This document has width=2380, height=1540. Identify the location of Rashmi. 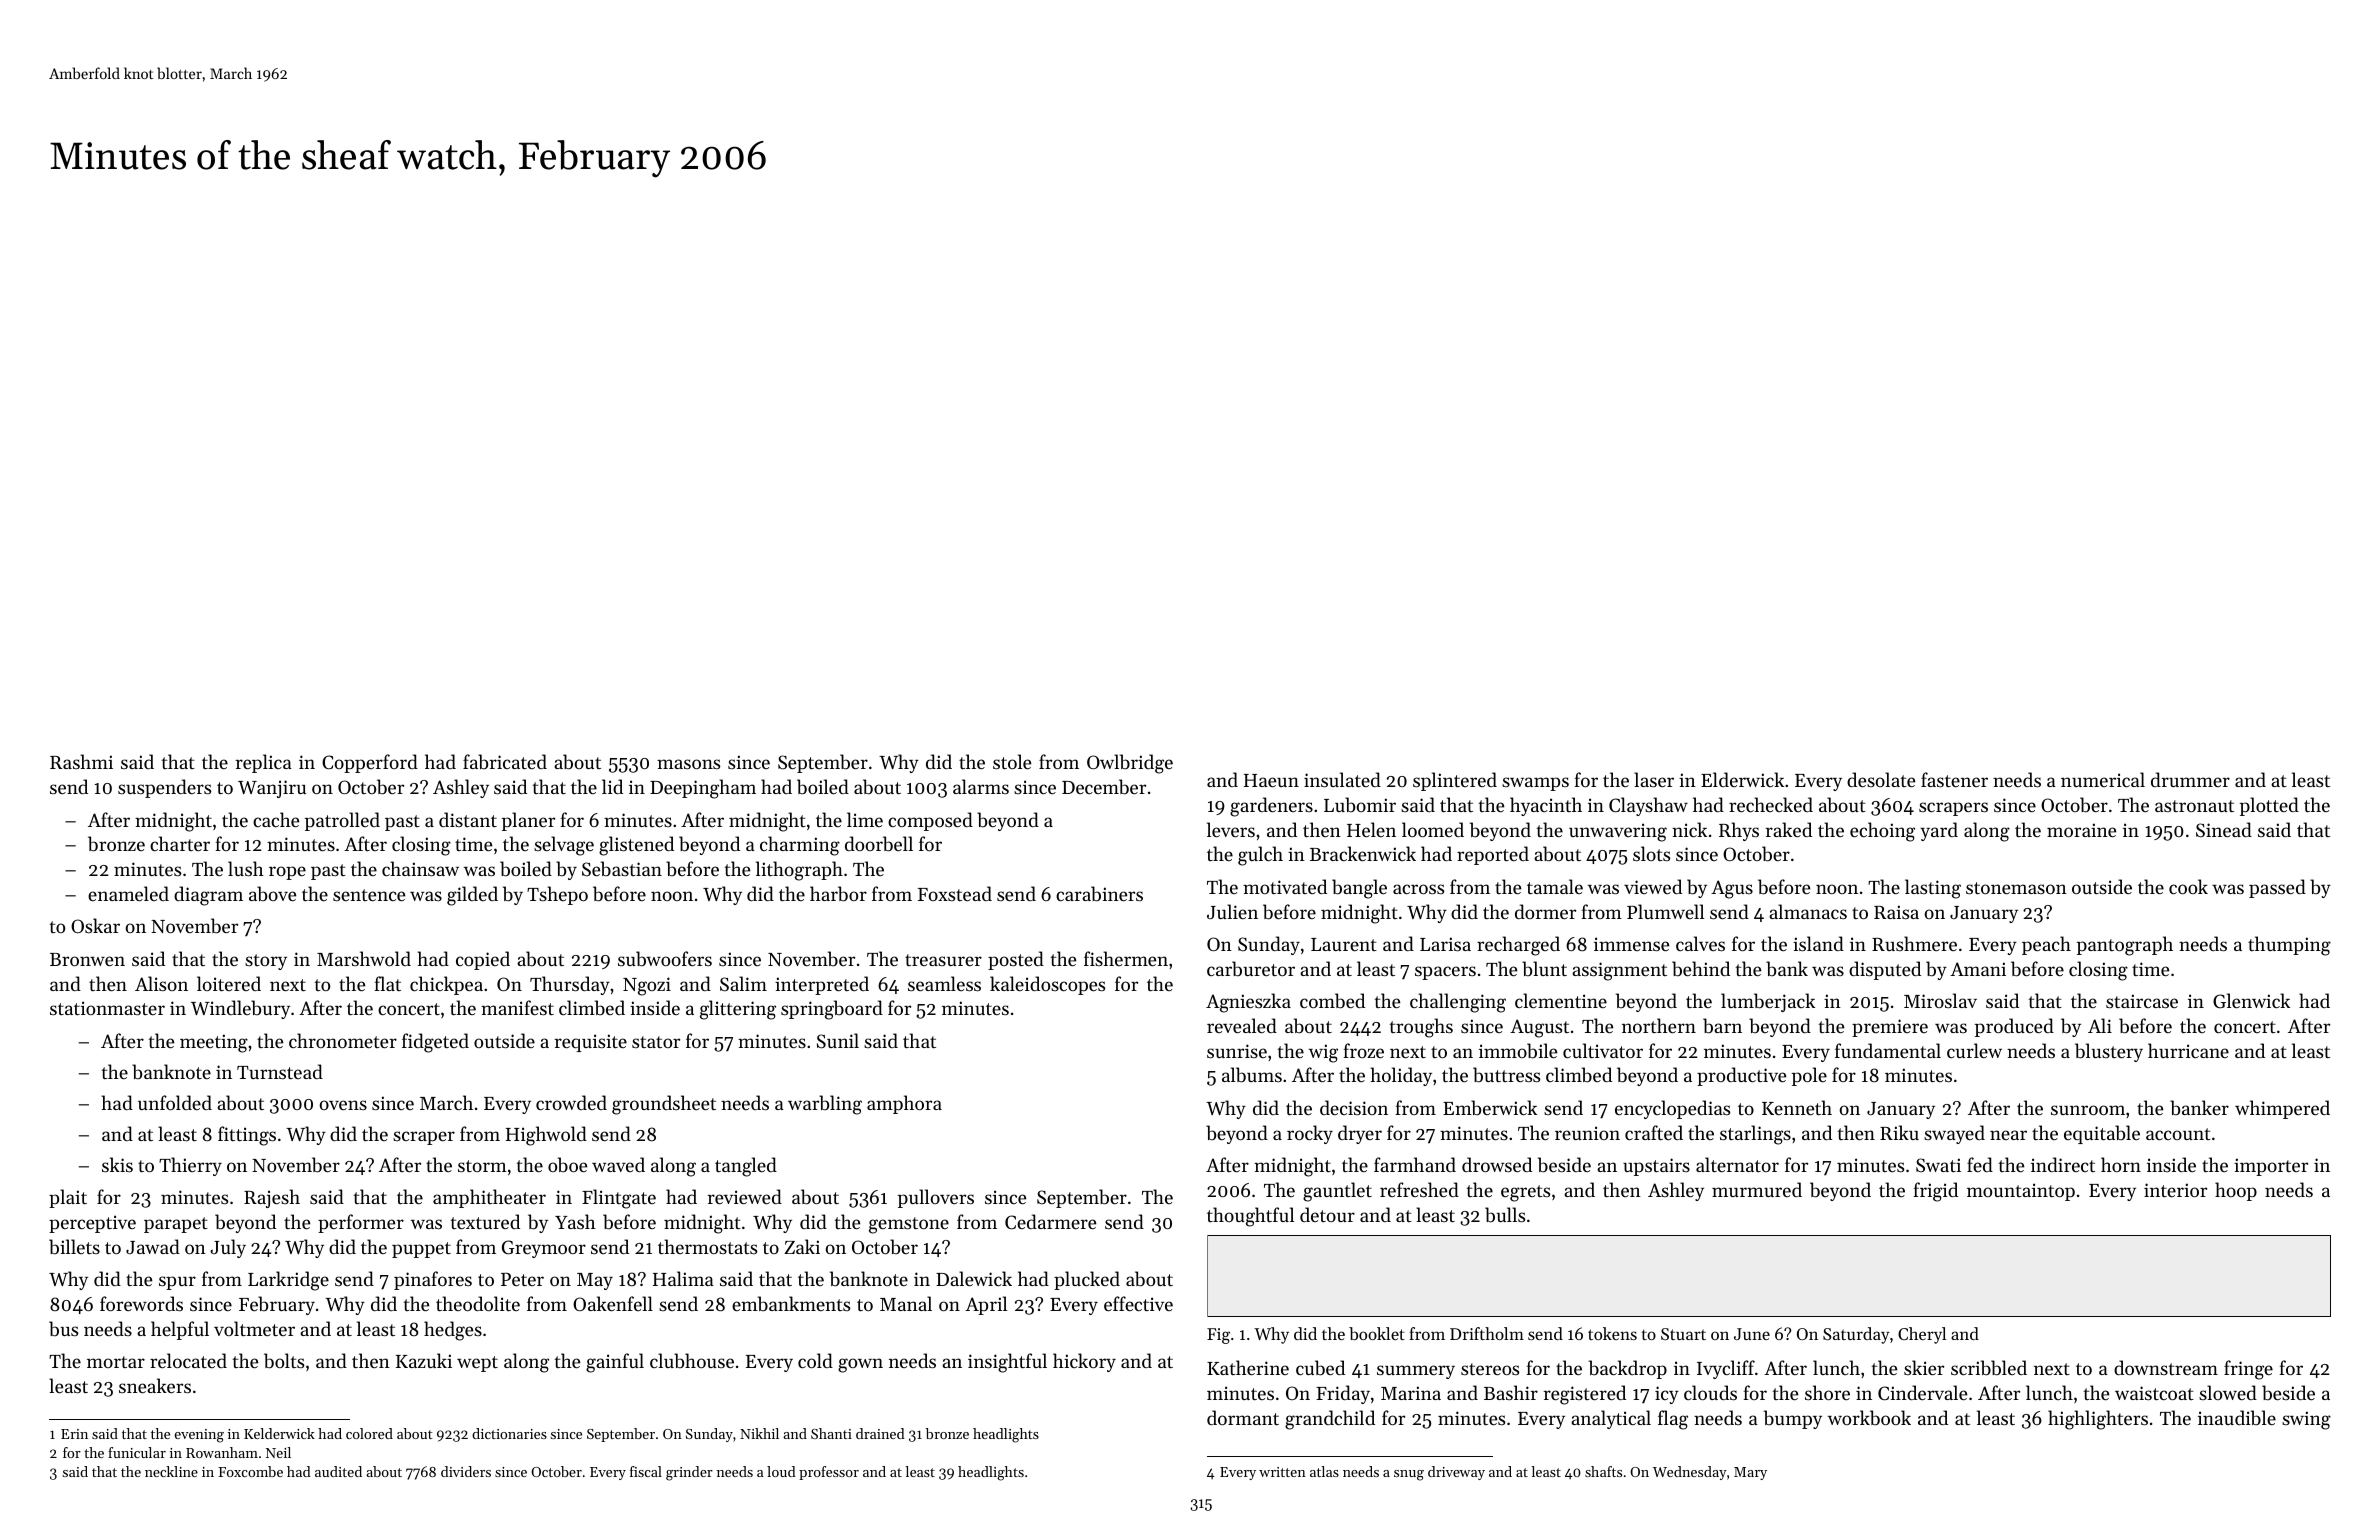
(81, 761).
